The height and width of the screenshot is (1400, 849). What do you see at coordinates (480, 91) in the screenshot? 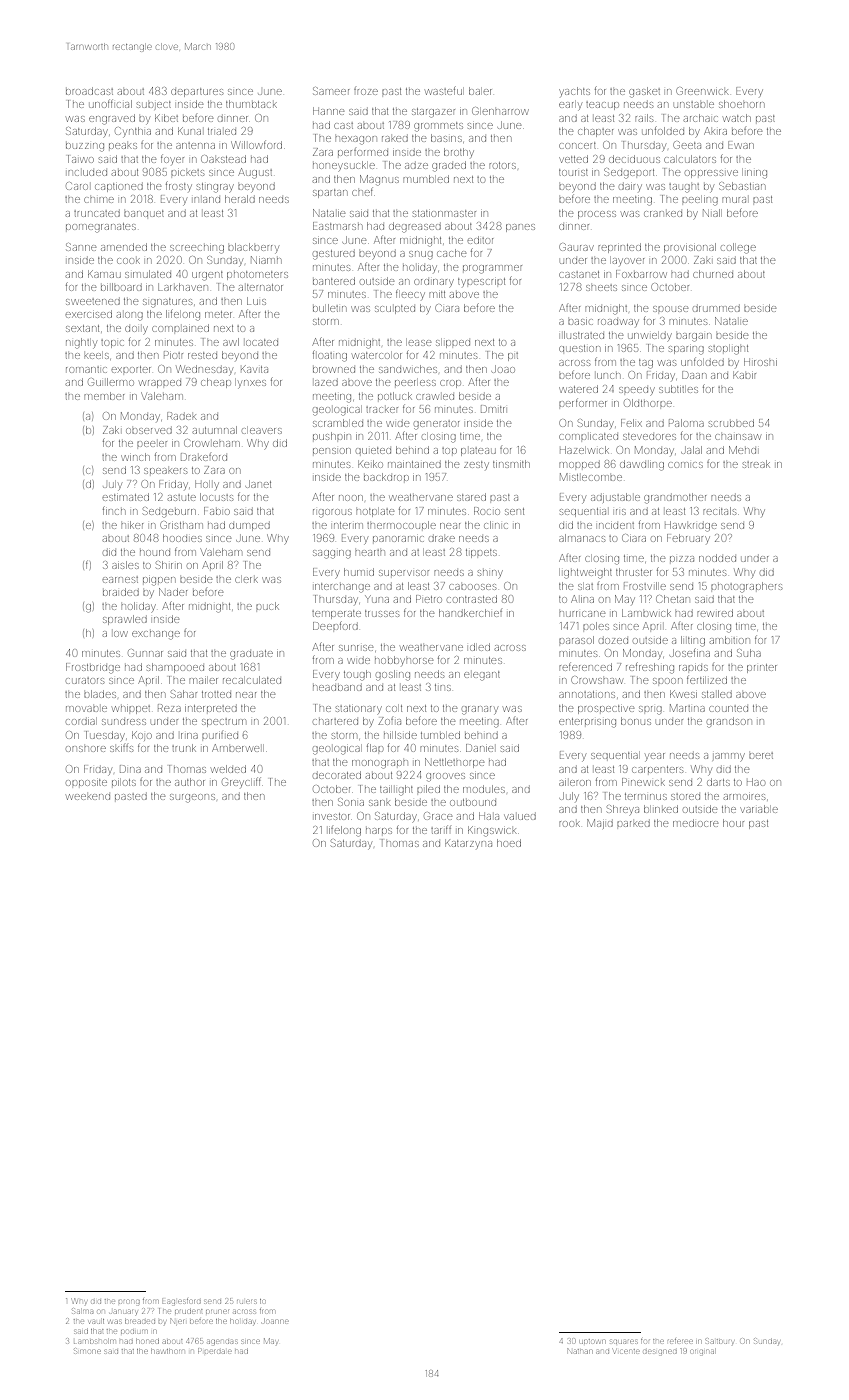
I see `baler` at bounding box center [480, 91].
